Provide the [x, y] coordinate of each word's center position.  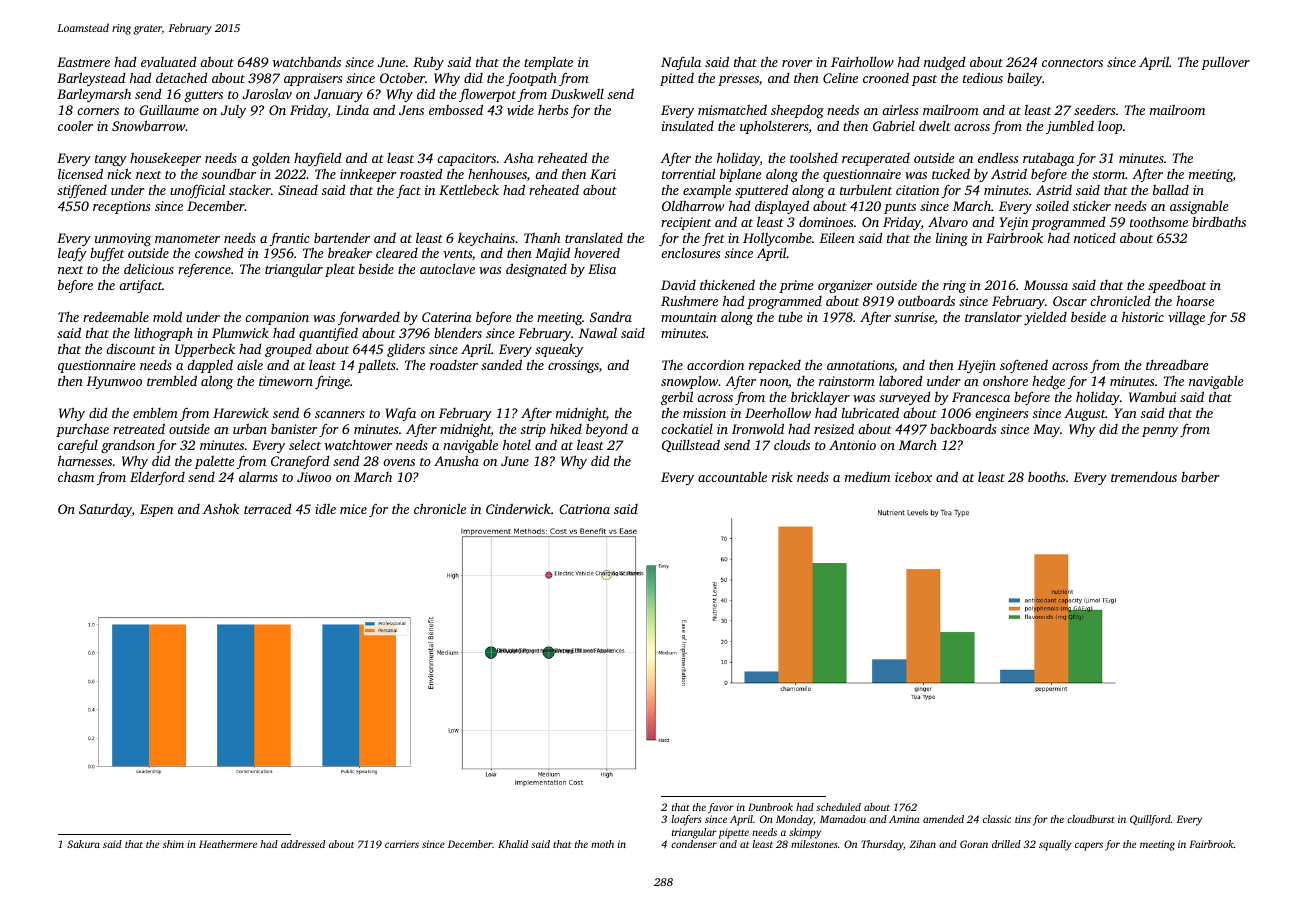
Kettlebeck [469, 190]
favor [721, 808]
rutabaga [1048, 159]
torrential [688, 173]
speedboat [1177, 286]
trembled [172, 380]
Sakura [83, 844]
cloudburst [1091, 819]
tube [790, 316]
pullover [1225, 63]
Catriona [584, 509]
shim [173, 844]
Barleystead [91, 79]
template [548, 63]
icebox [913, 476]
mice [353, 509]
